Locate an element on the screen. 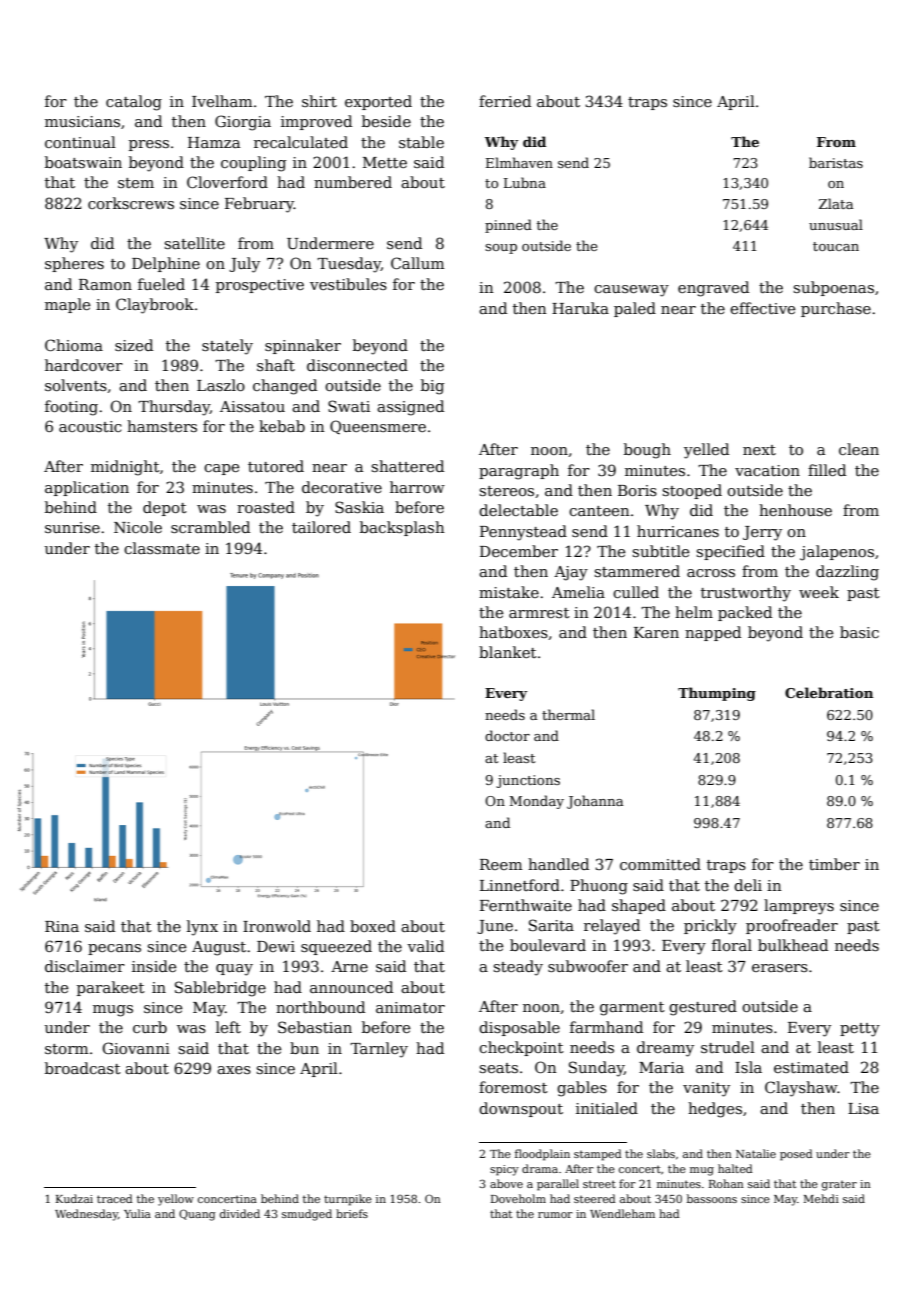 The height and width of the screenshot is (1308, 924). ferried is located at coordinates (505, 101).
